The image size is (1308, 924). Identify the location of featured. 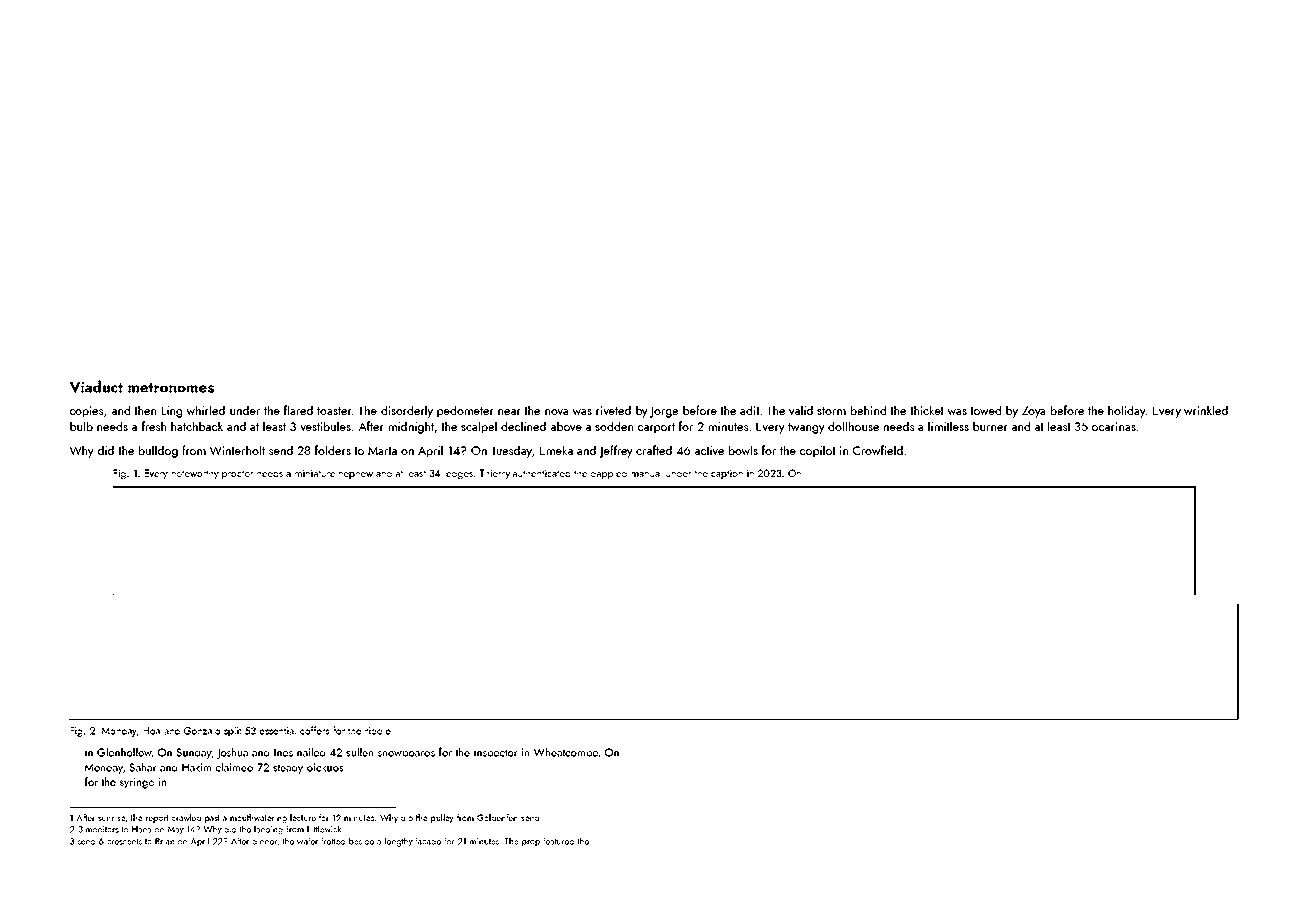
(558, 841).
